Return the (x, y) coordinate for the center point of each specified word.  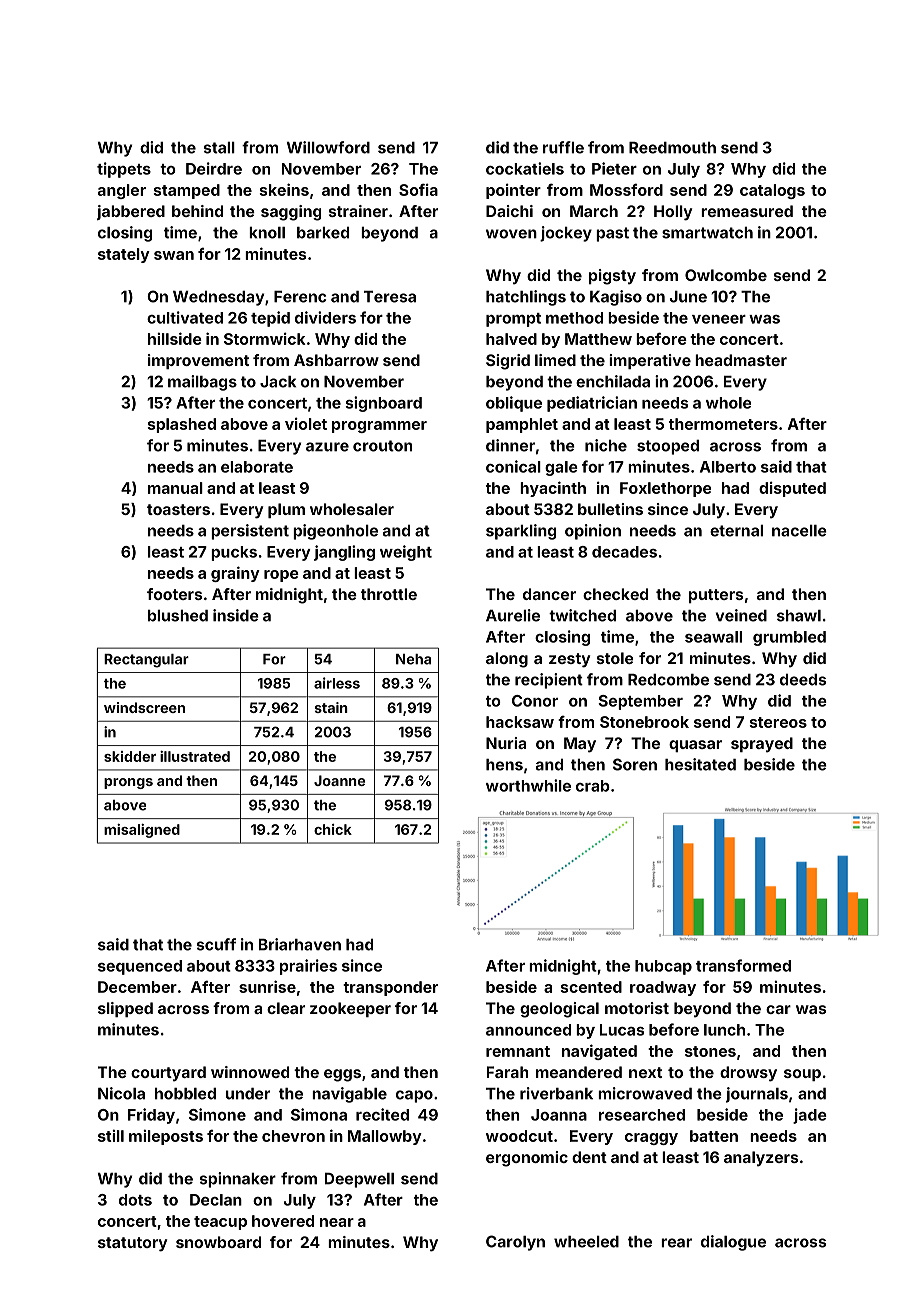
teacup (220, 1223)
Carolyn (515, 1243)
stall (219, 148)
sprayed (762, 745)
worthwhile (528, 785)
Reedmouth (672, 148)
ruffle (563, 147)
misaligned (142, 831)
